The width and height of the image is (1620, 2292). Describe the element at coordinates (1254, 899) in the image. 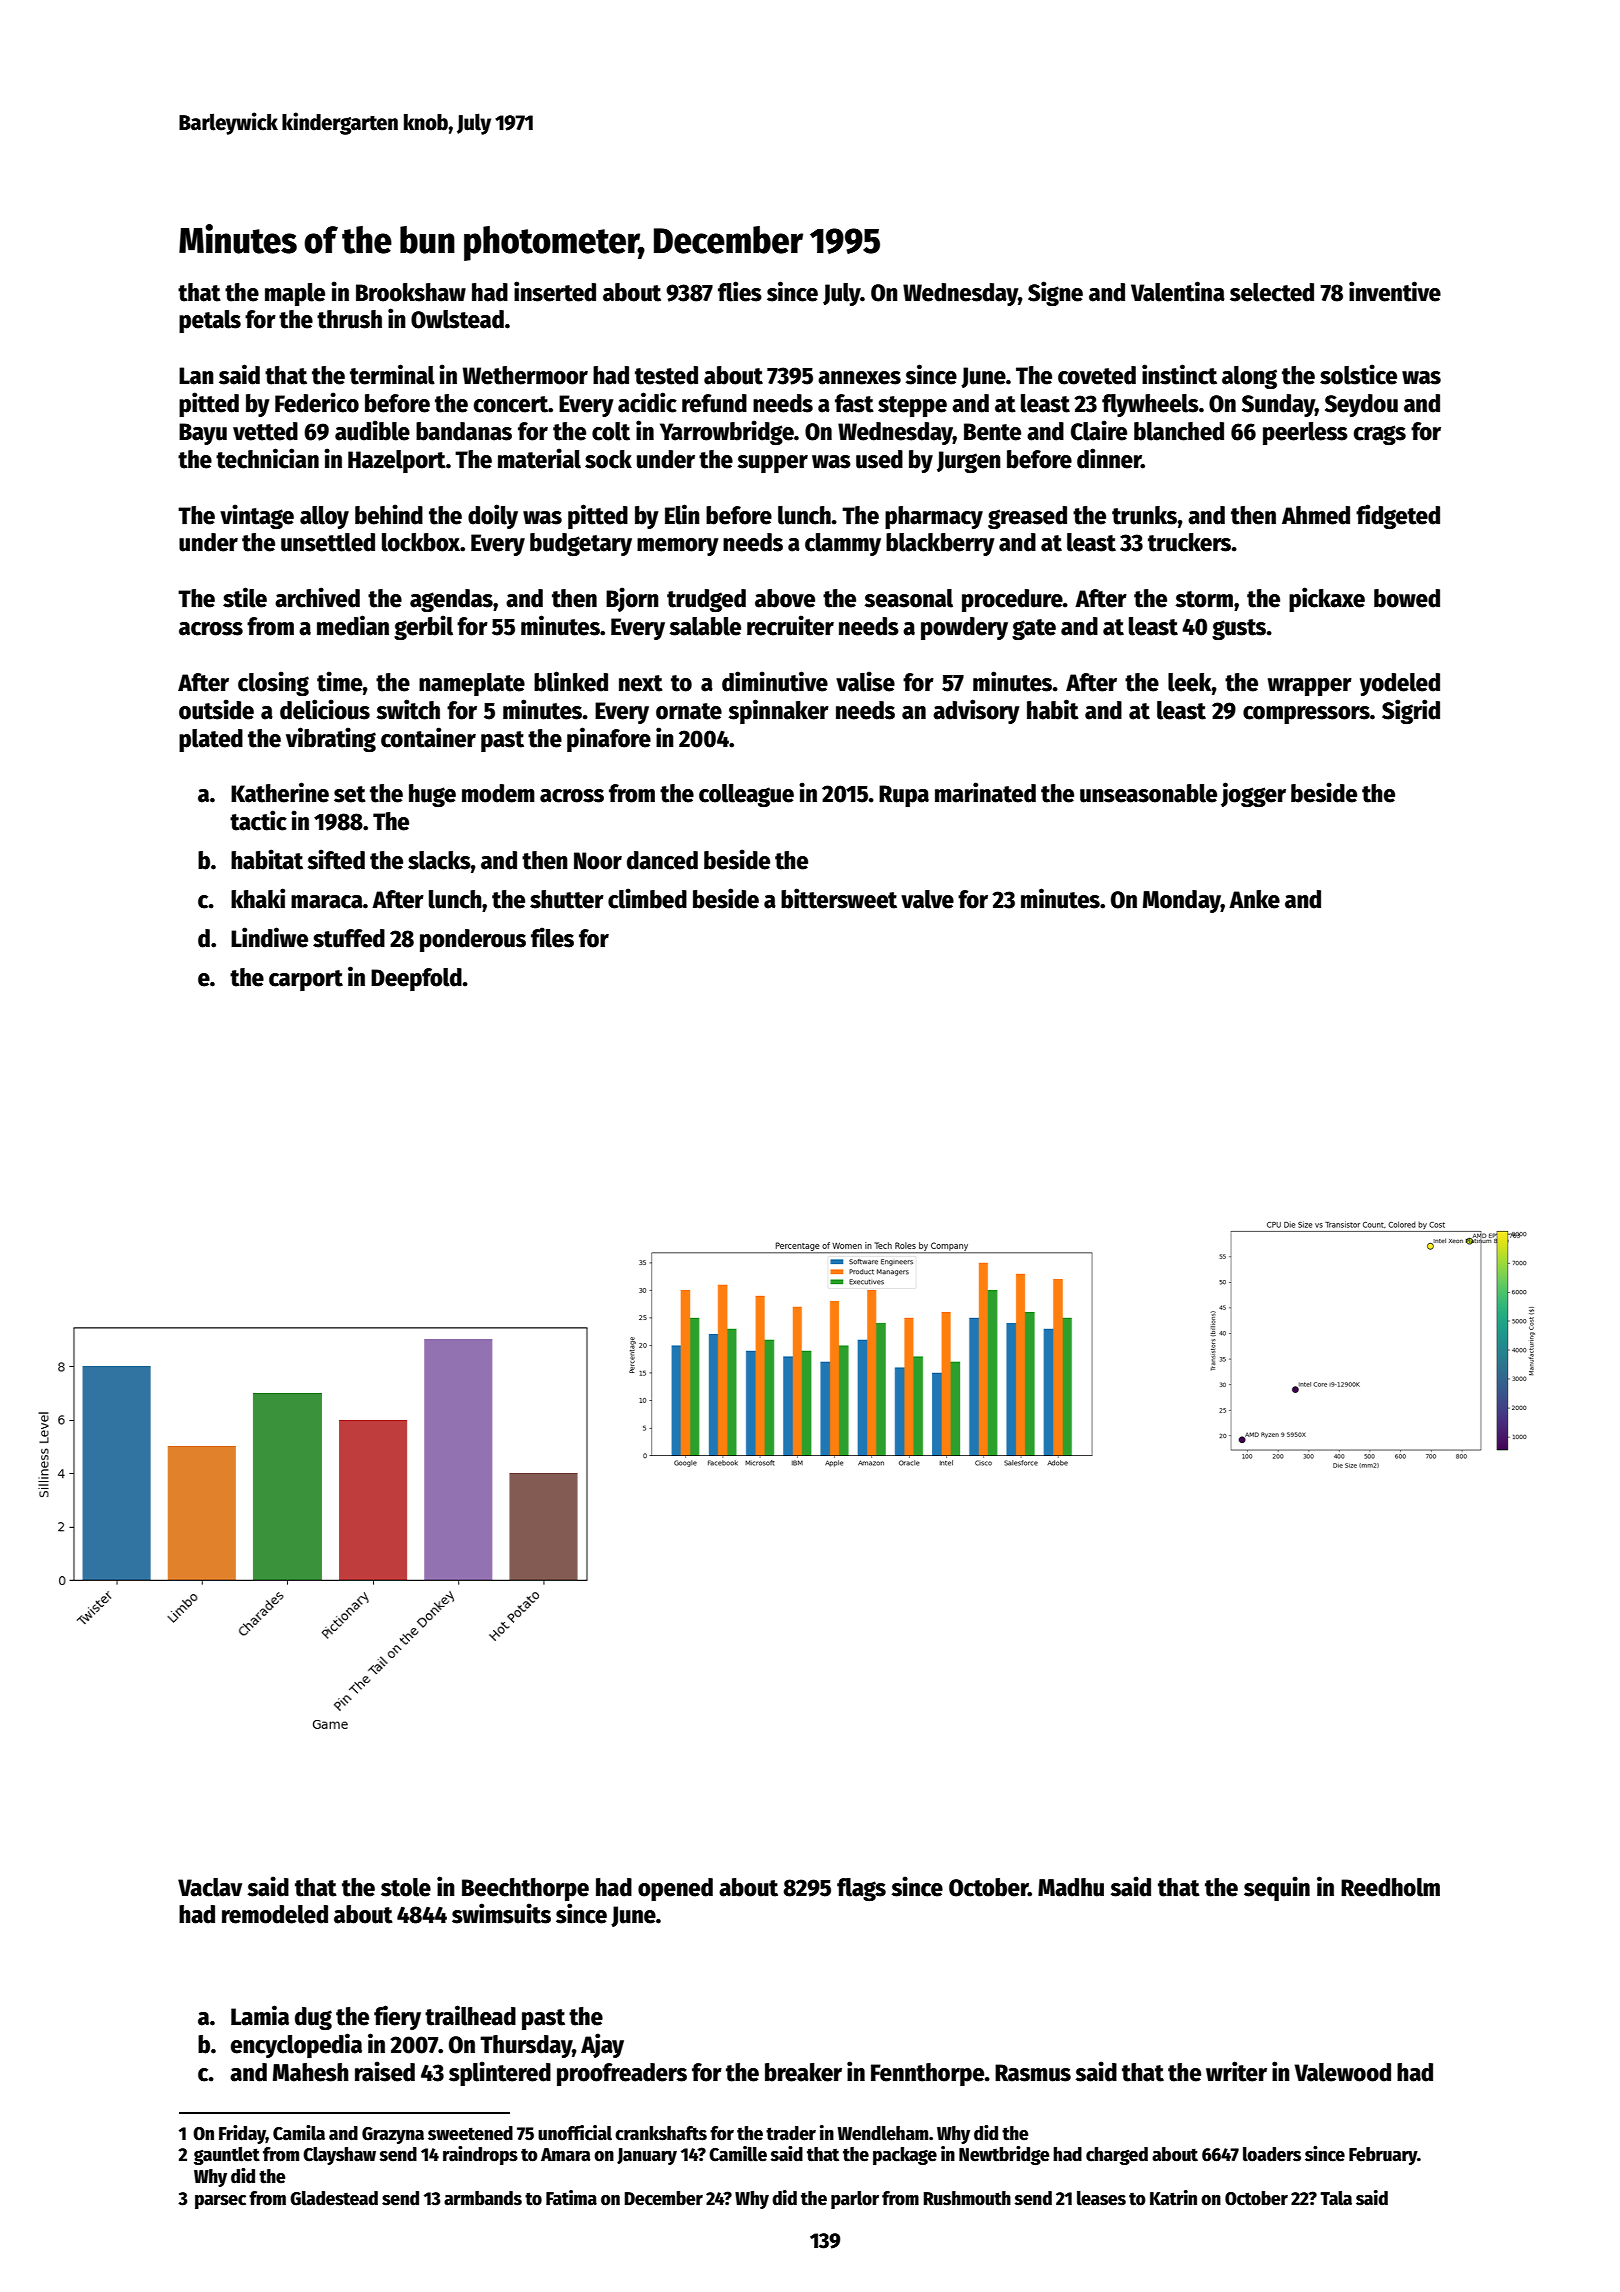

I see `Anke` at that location.
